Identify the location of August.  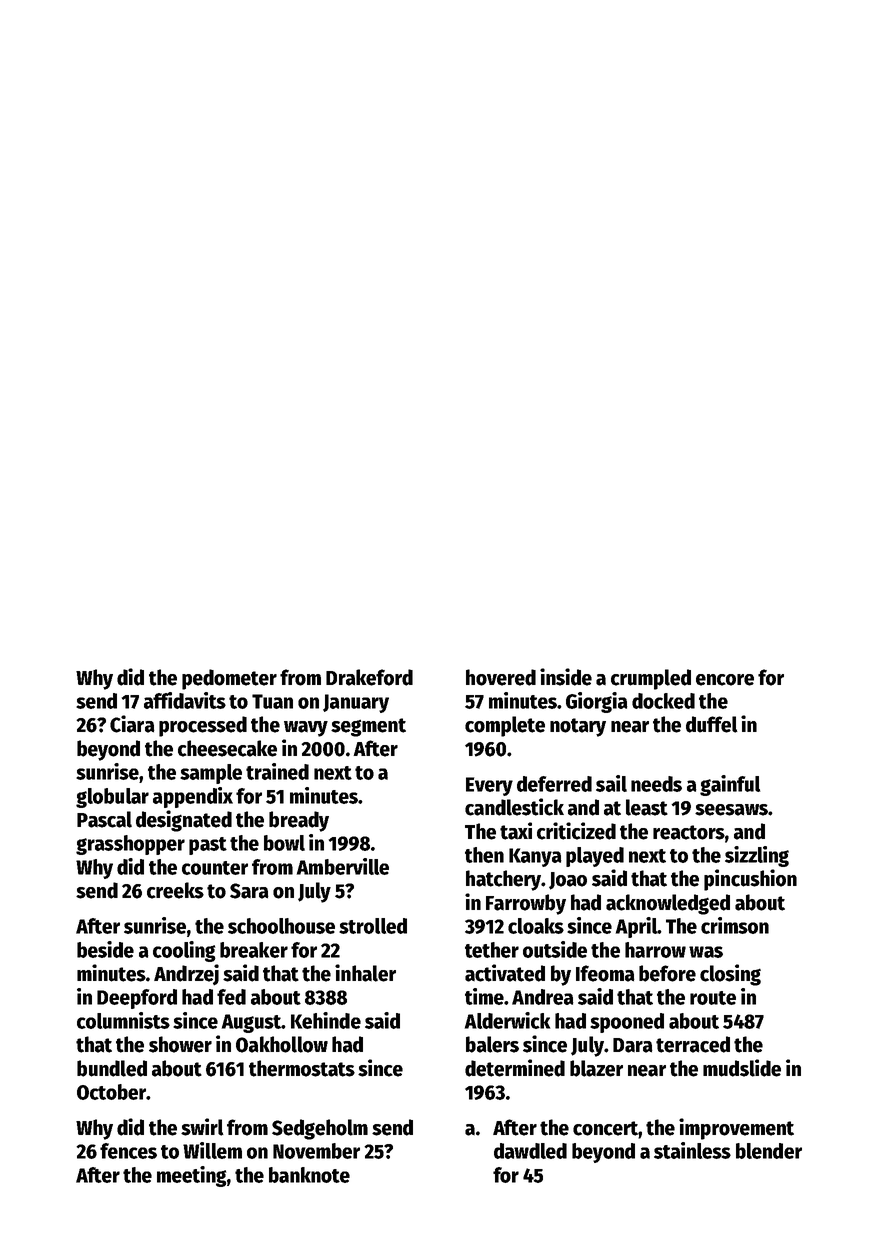
(252, 1023).
